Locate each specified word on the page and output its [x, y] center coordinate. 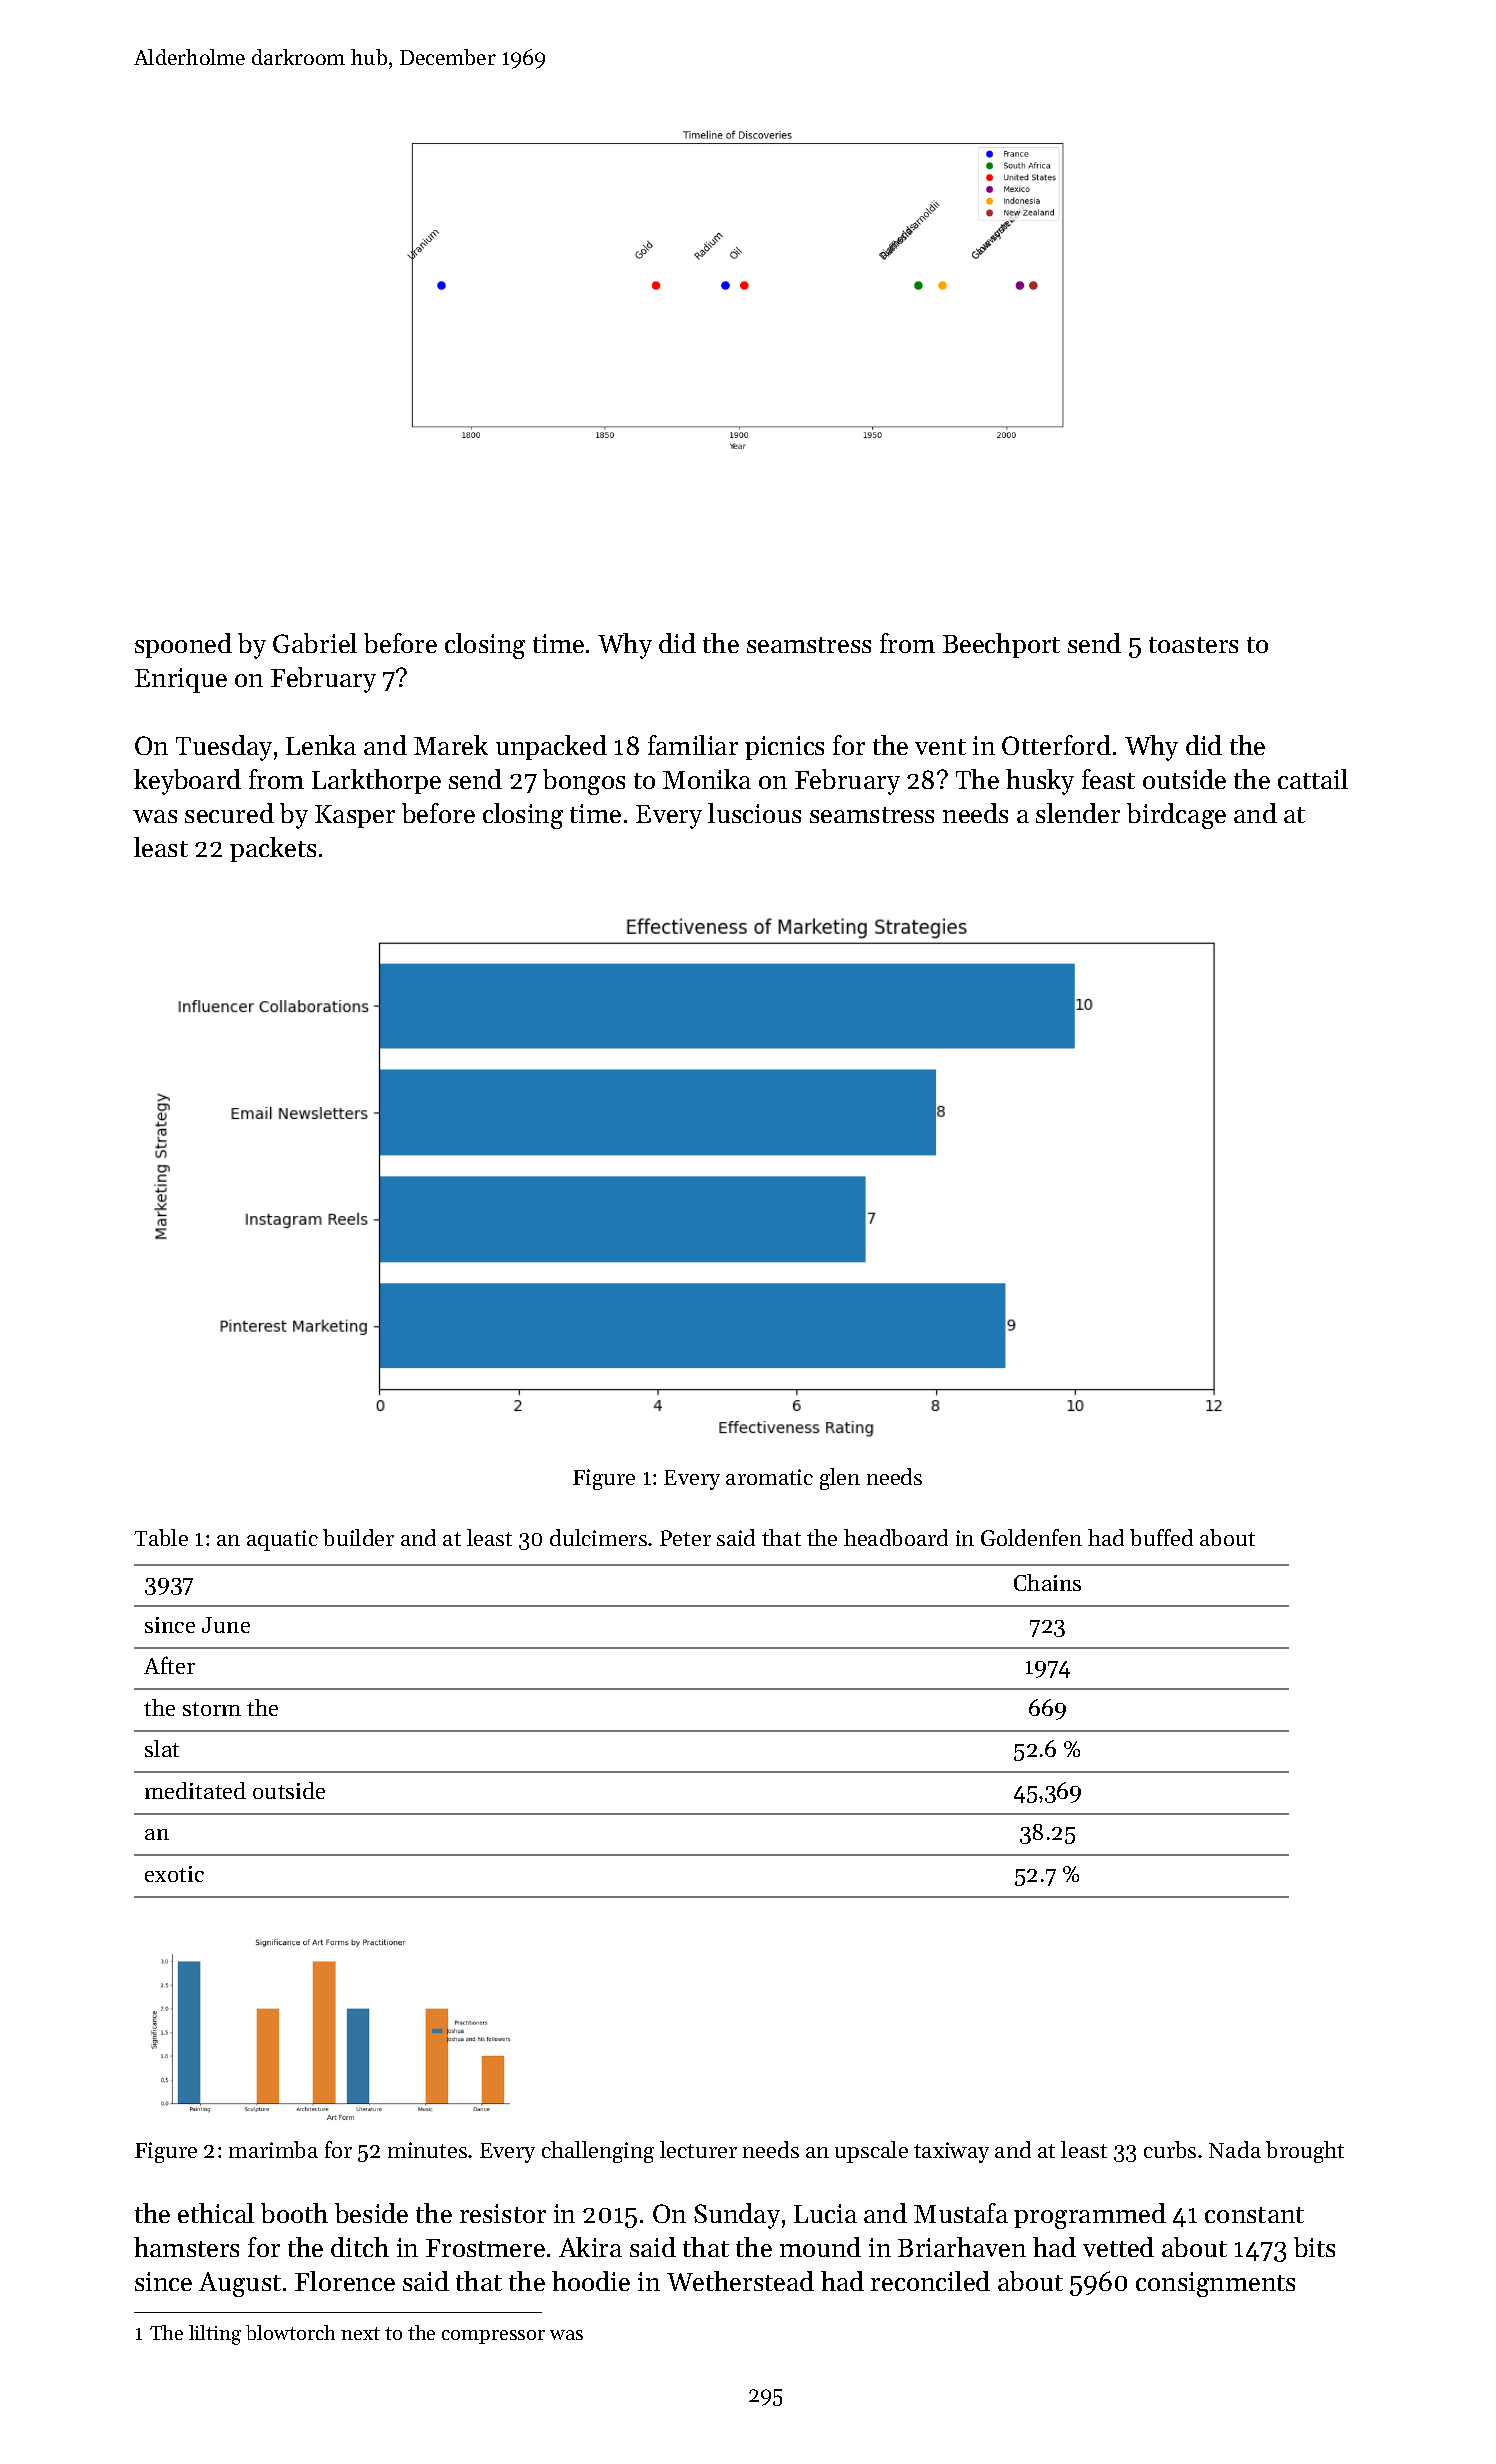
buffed [1161, 1537]
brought [1305, 2152]
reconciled [930, 2281]
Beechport [1001, 645]
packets [273, 849]
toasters [1193, 645]
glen [840, 1479]
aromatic [769, 1477]
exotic [174, 1874]
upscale [871, 2152]
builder [358, 1537]
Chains [1047, 1582]
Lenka [321, 745]
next [360, 2333]
